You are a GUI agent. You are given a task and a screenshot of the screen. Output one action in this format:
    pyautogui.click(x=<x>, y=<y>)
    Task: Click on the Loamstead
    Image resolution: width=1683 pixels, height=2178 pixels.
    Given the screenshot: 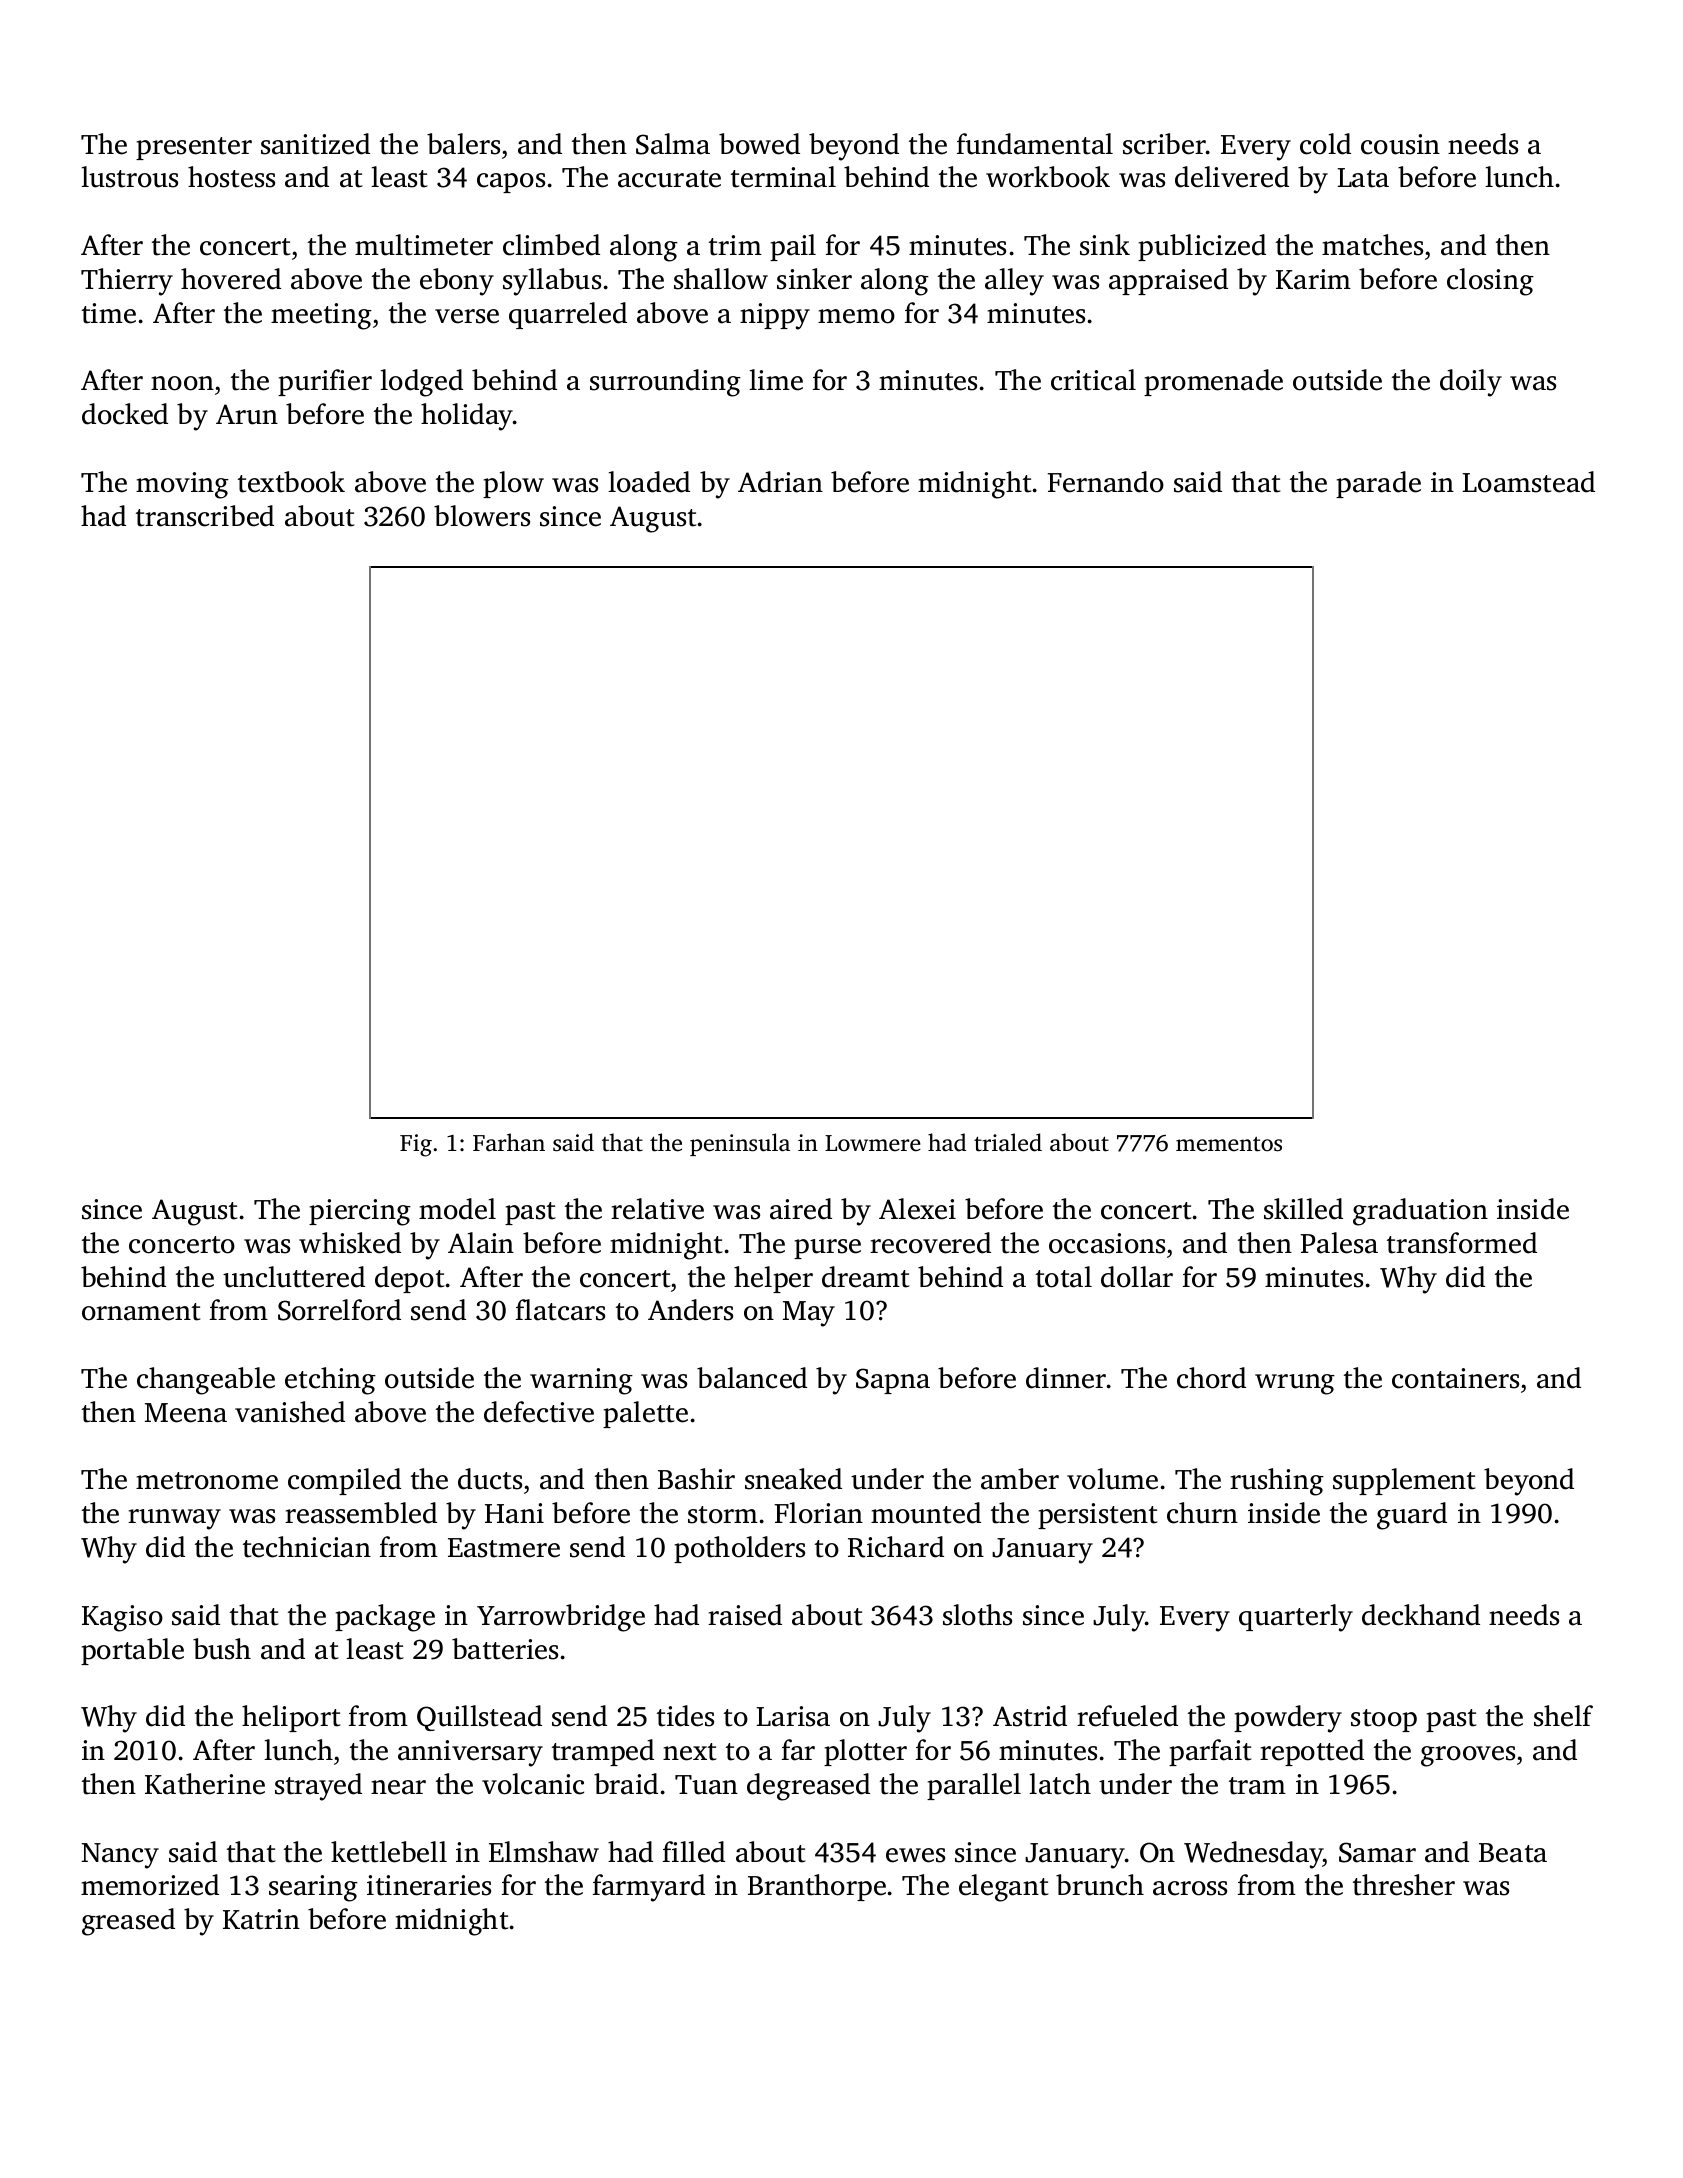 What is the action you would take?
    pyautogui.click(x=1528, y=482)
